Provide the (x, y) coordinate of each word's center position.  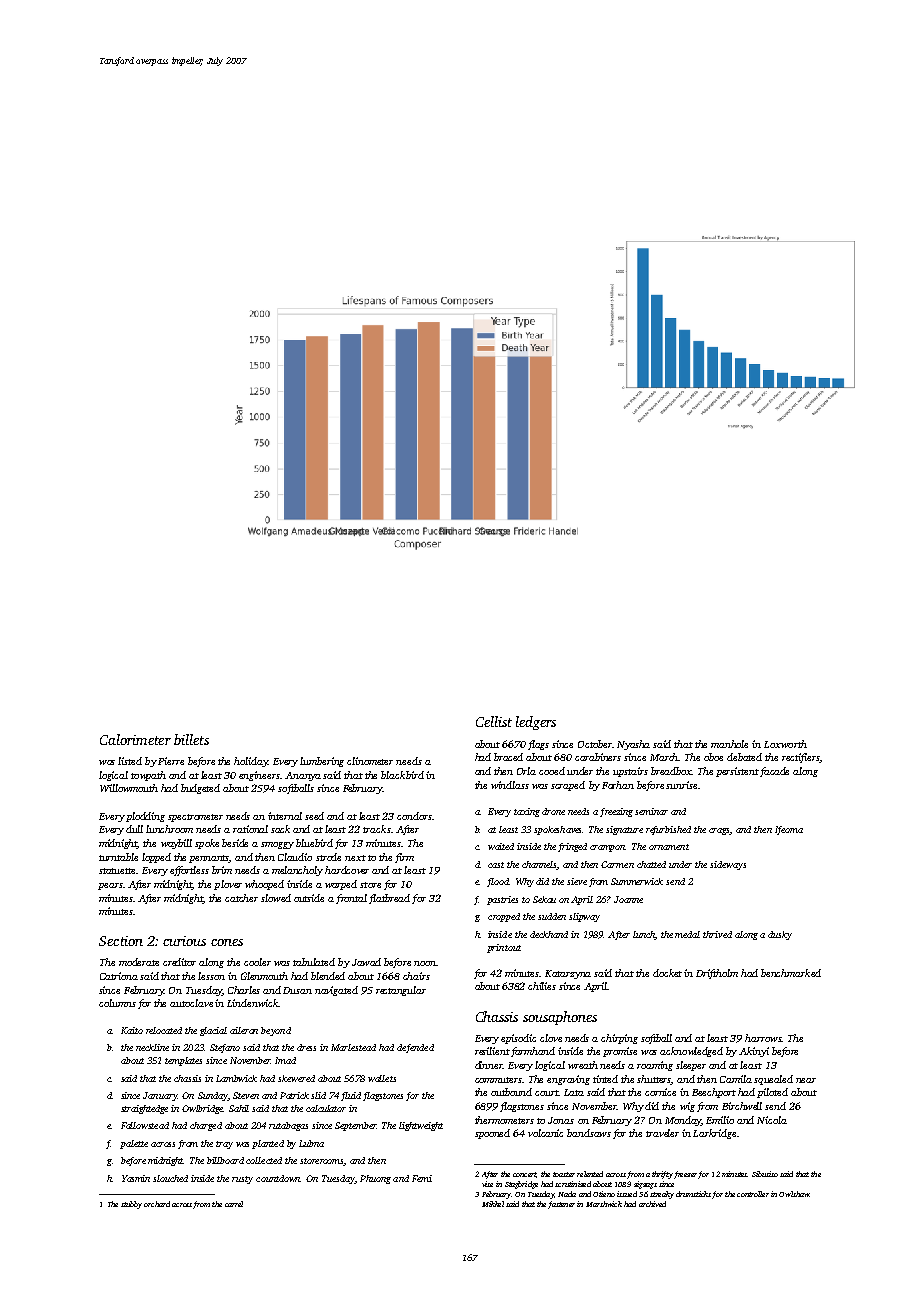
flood (498, 882)
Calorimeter (135, 739)
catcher (241, 898)
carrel (234, 1204)
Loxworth (785, 744)
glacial (213, 1031)
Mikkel (493, 1204)
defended (415, 1048)
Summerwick (637, 881)
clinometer (370, 761)
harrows (763, 1038)
